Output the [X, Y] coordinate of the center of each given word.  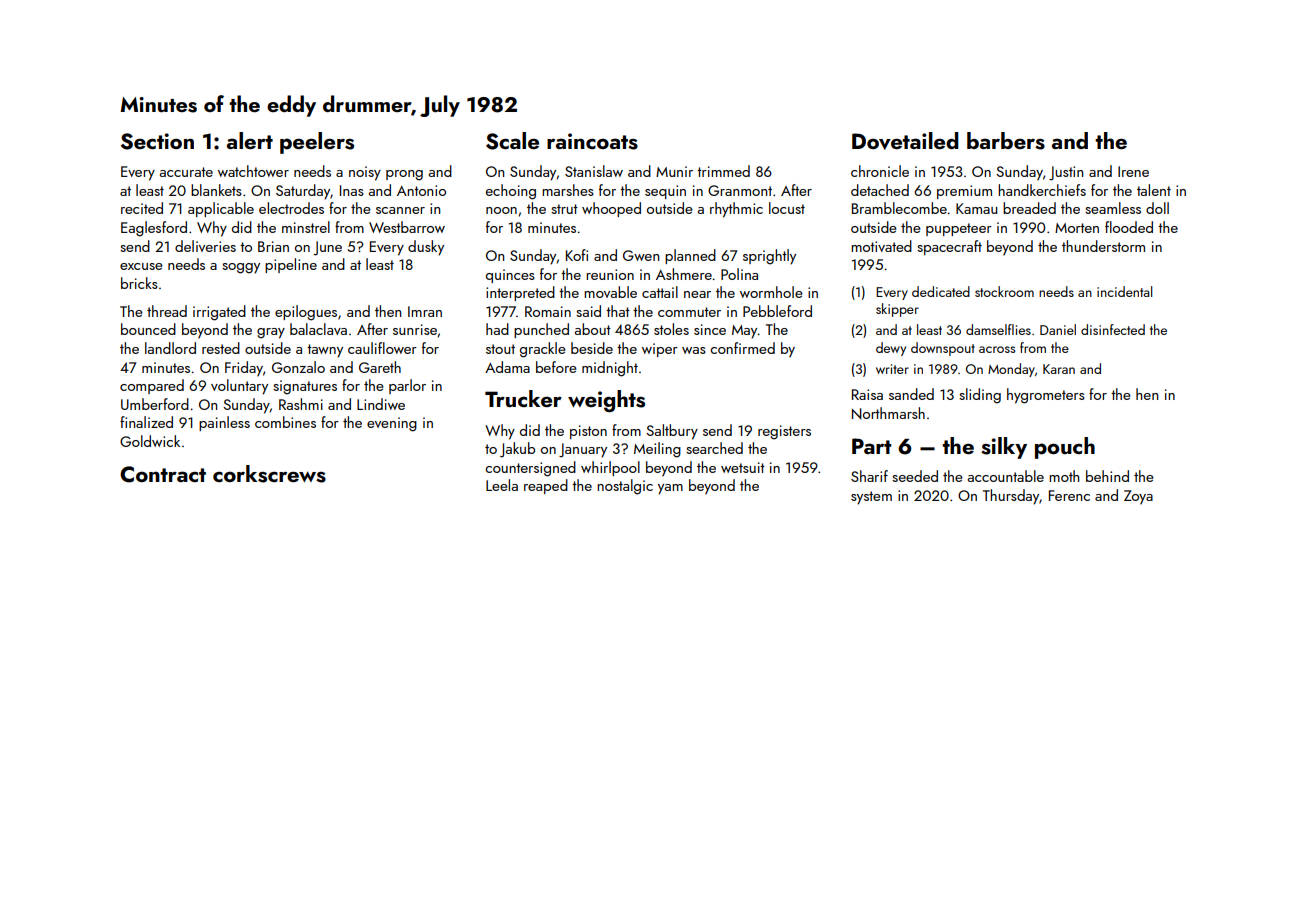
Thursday [1011, 497]
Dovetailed [905, 141]
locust [787, 208]
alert [250, 140]
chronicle [880, 171]
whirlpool [610, 468]
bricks [139, 283]
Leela [502, 485]
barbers [1006, 141]
